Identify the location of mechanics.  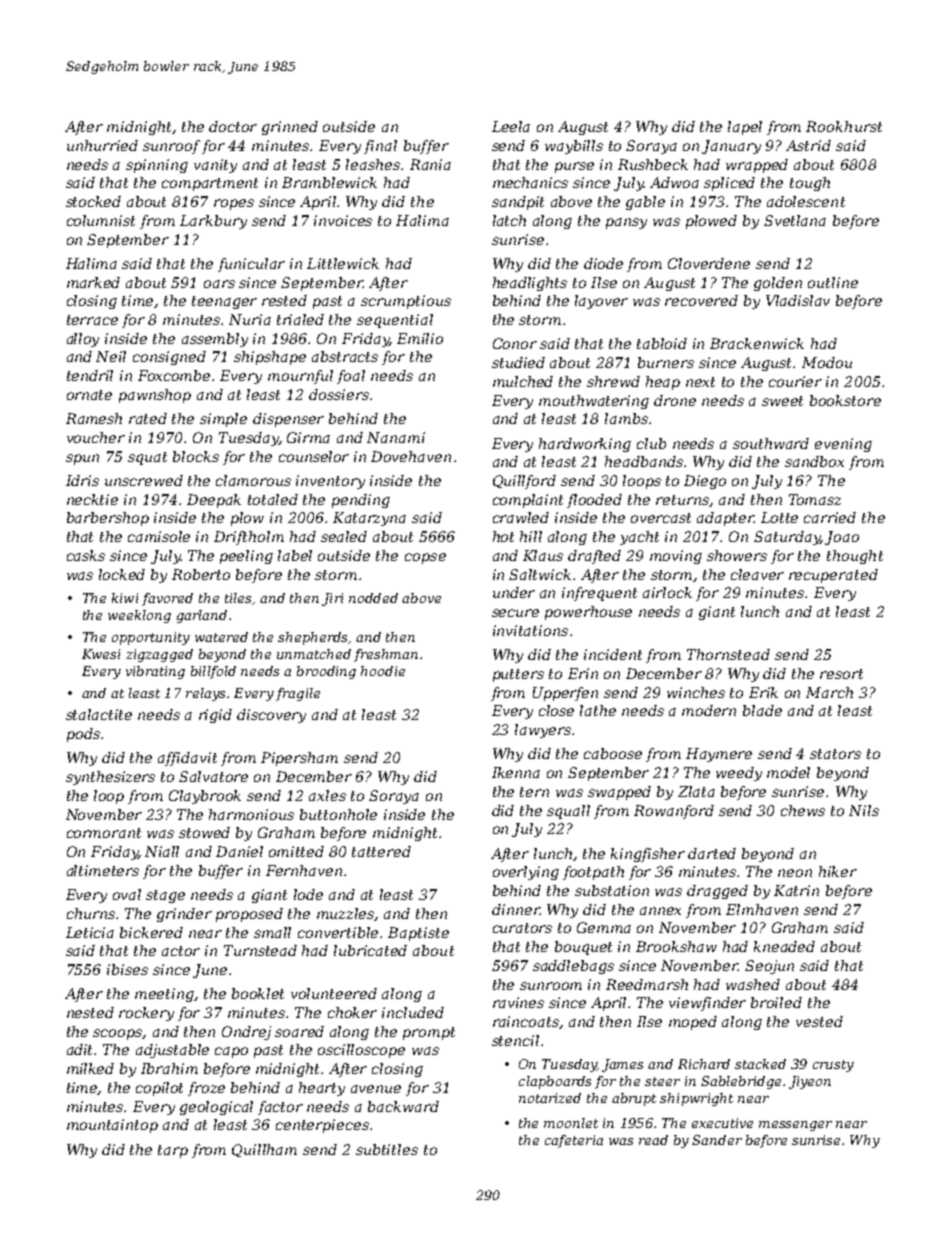
(530, 182).
